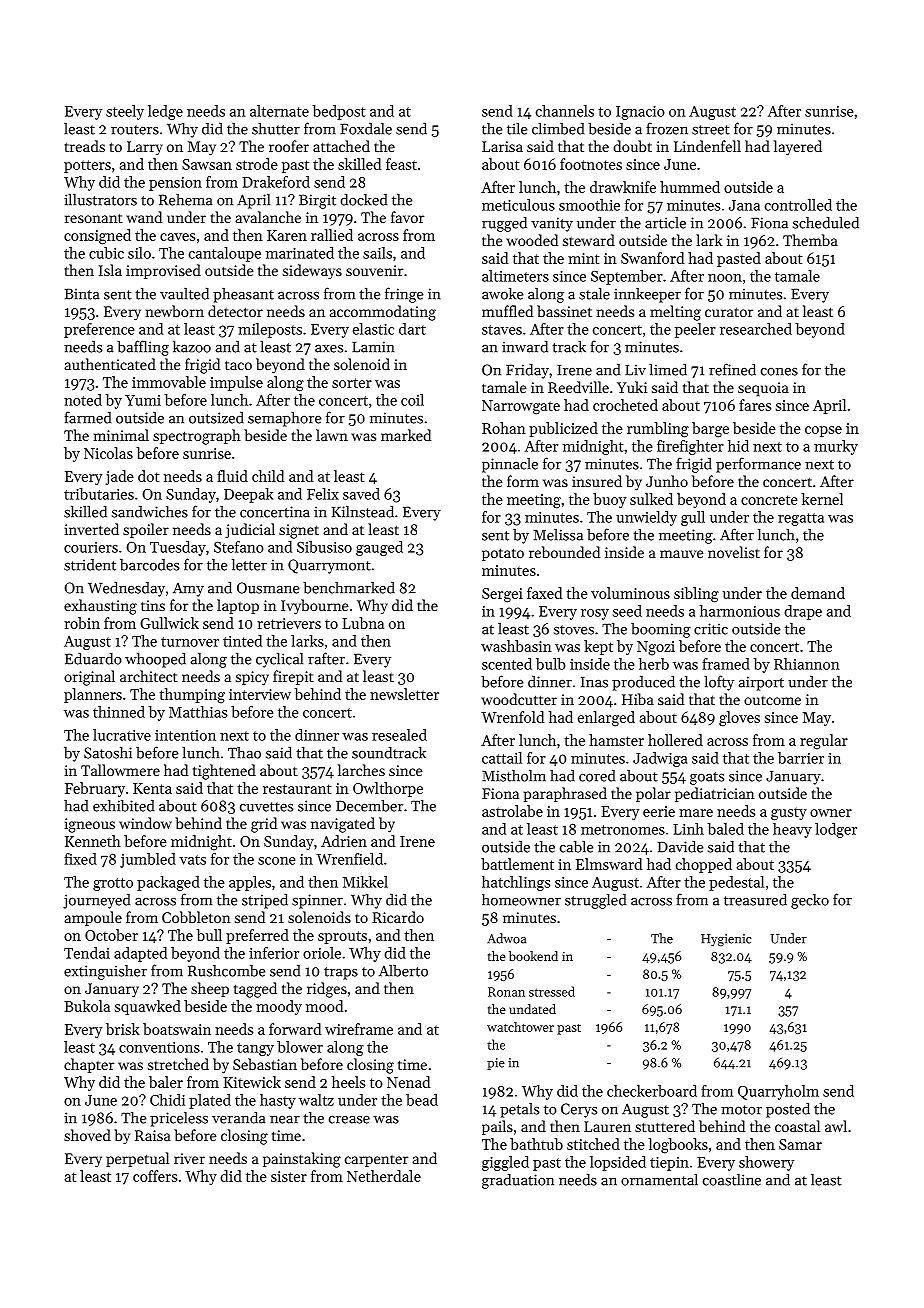 This image has height=1308, width=924. Describe the element at coordinates (143, 400) in the image. I see `Yumi` at that location.
